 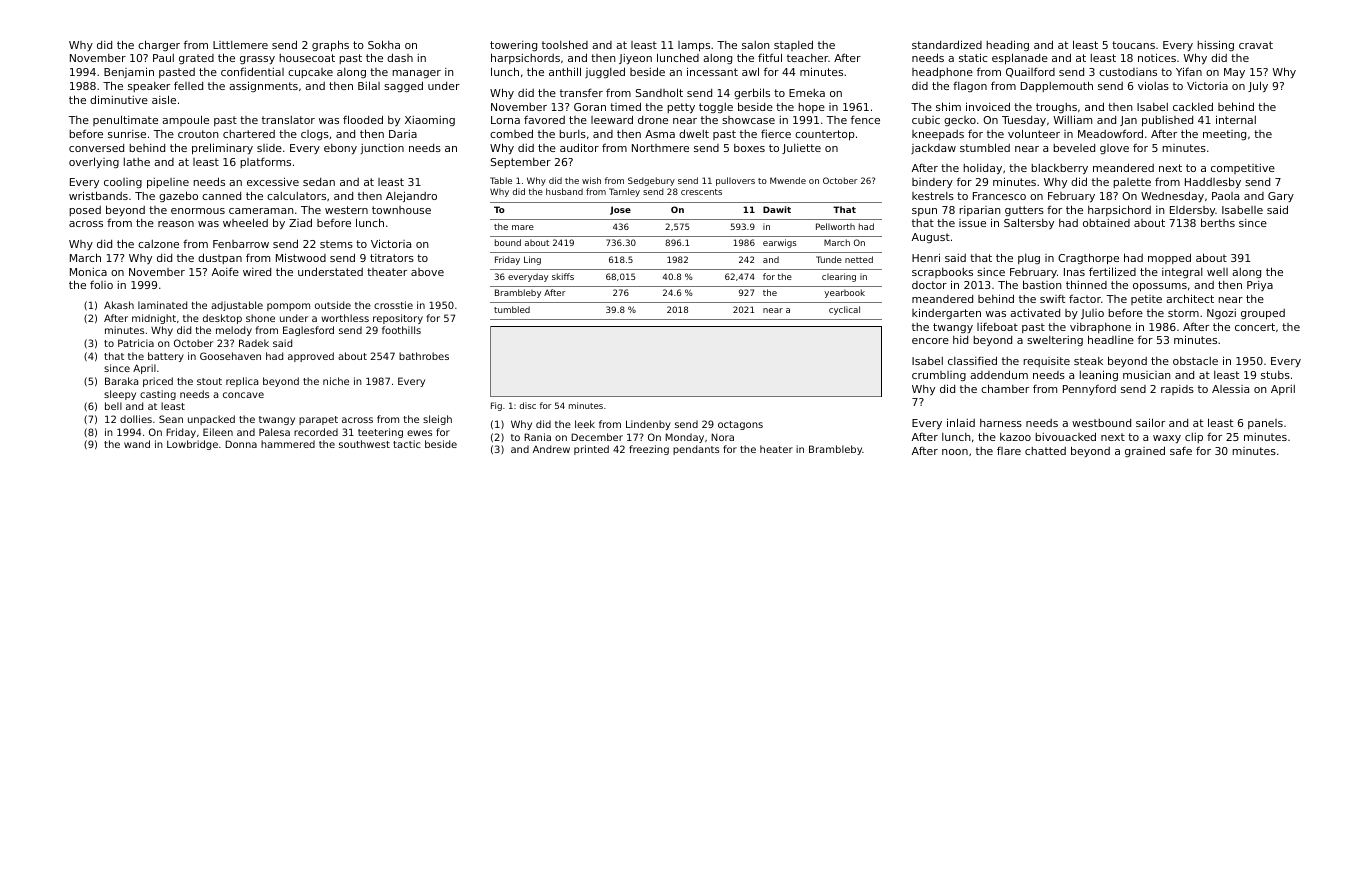 I want to click on graphs, so click(x=330, y=46).
